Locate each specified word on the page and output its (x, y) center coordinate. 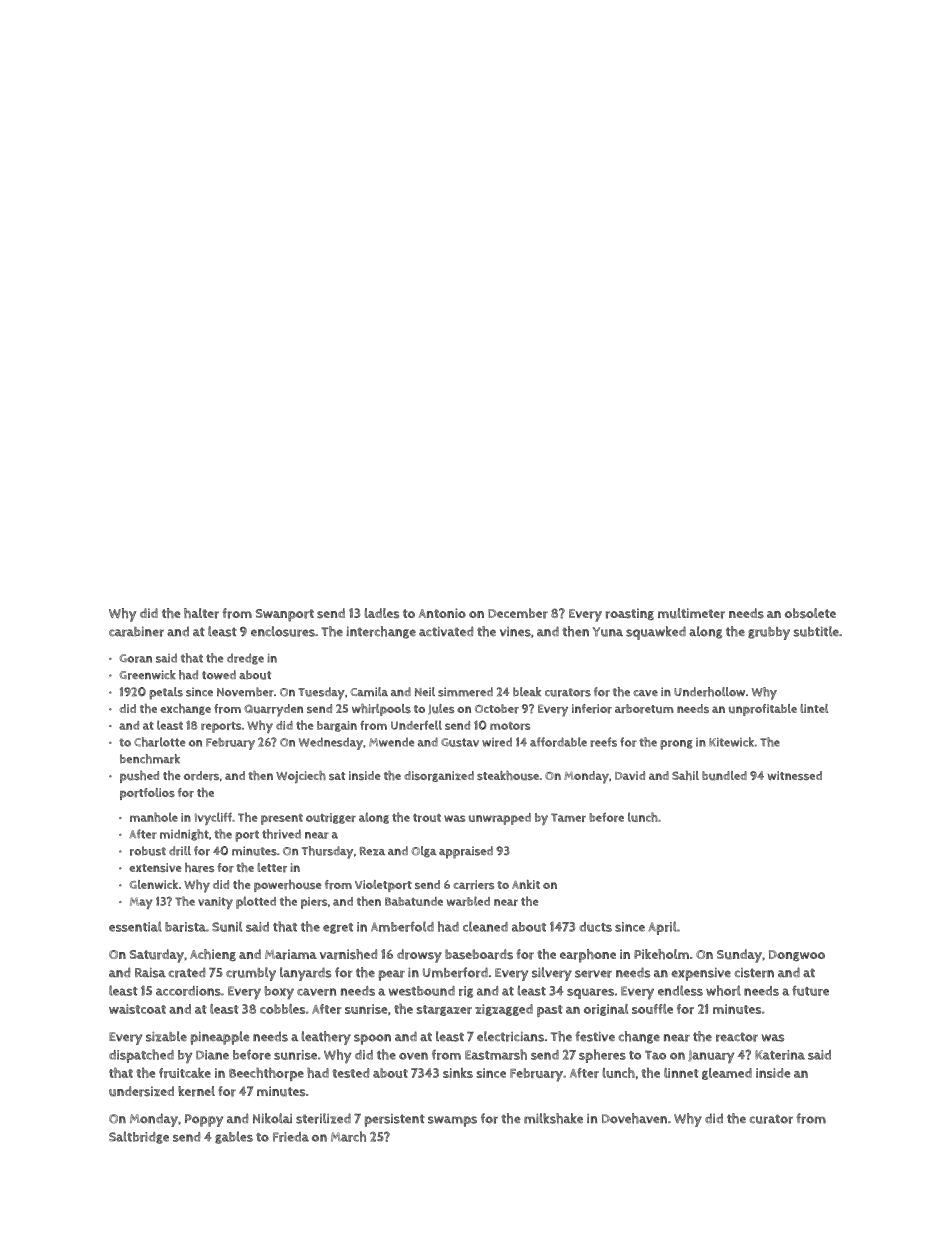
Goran (136, 658)
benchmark (150, 759)
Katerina (780, 1055)
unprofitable (763, 710)
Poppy (204, 1120)
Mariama (291, 954)
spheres (602, 1056)
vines (515, 632)
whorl (723, 990)
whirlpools (381, 710)
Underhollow (709, 692)
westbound (422, 991)
